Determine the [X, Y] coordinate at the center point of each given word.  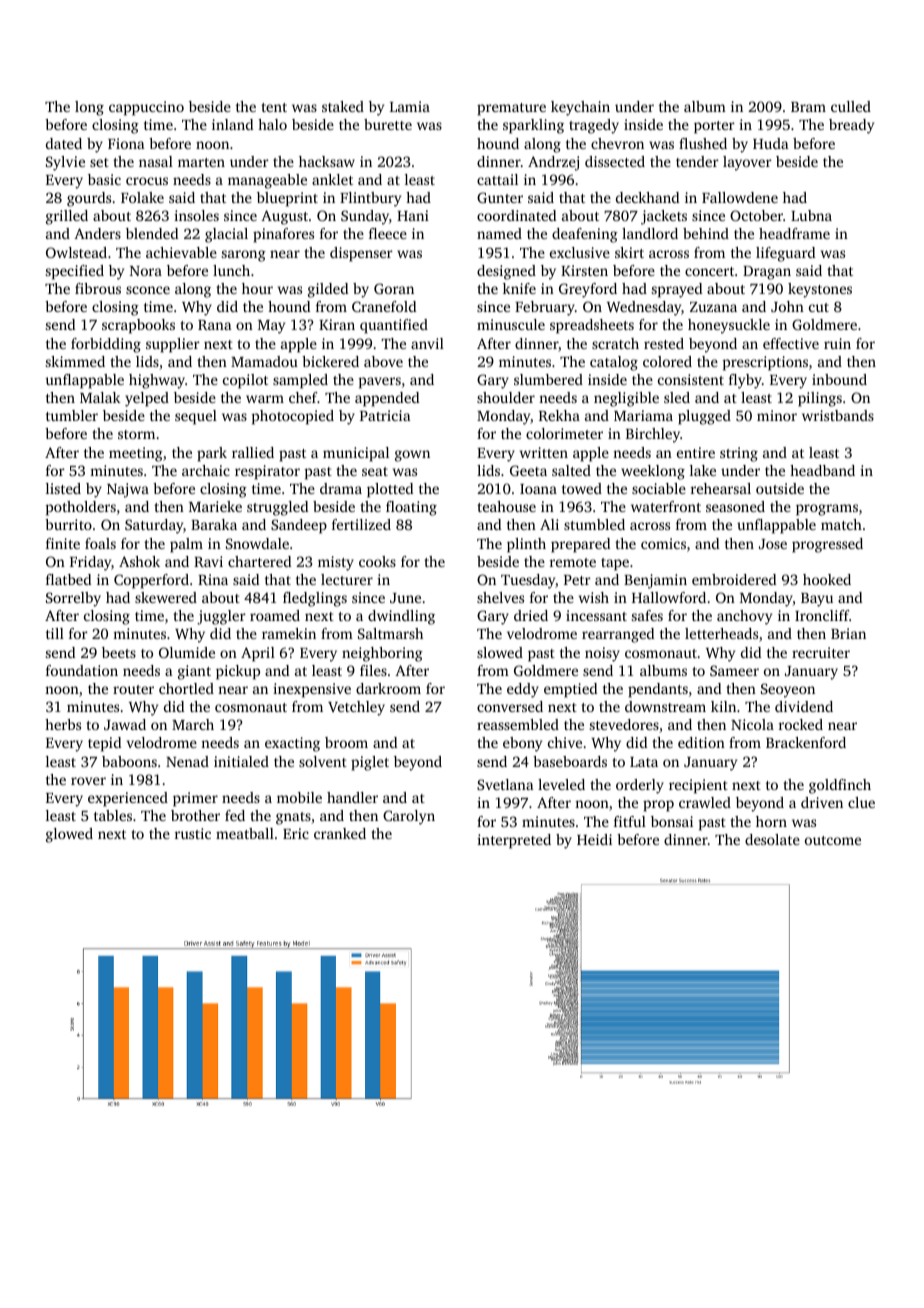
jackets [664, 217]
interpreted [514, 841]
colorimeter [564, 433]
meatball [245, 833]
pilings [820, 399]
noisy [602, 654]
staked [343, 106]
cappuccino [146, 108]
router [133, 689]
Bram [808, 107]
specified [75, 272]
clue [861, 802]
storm [136, 434]
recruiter [821, 652]
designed [506, 272]
